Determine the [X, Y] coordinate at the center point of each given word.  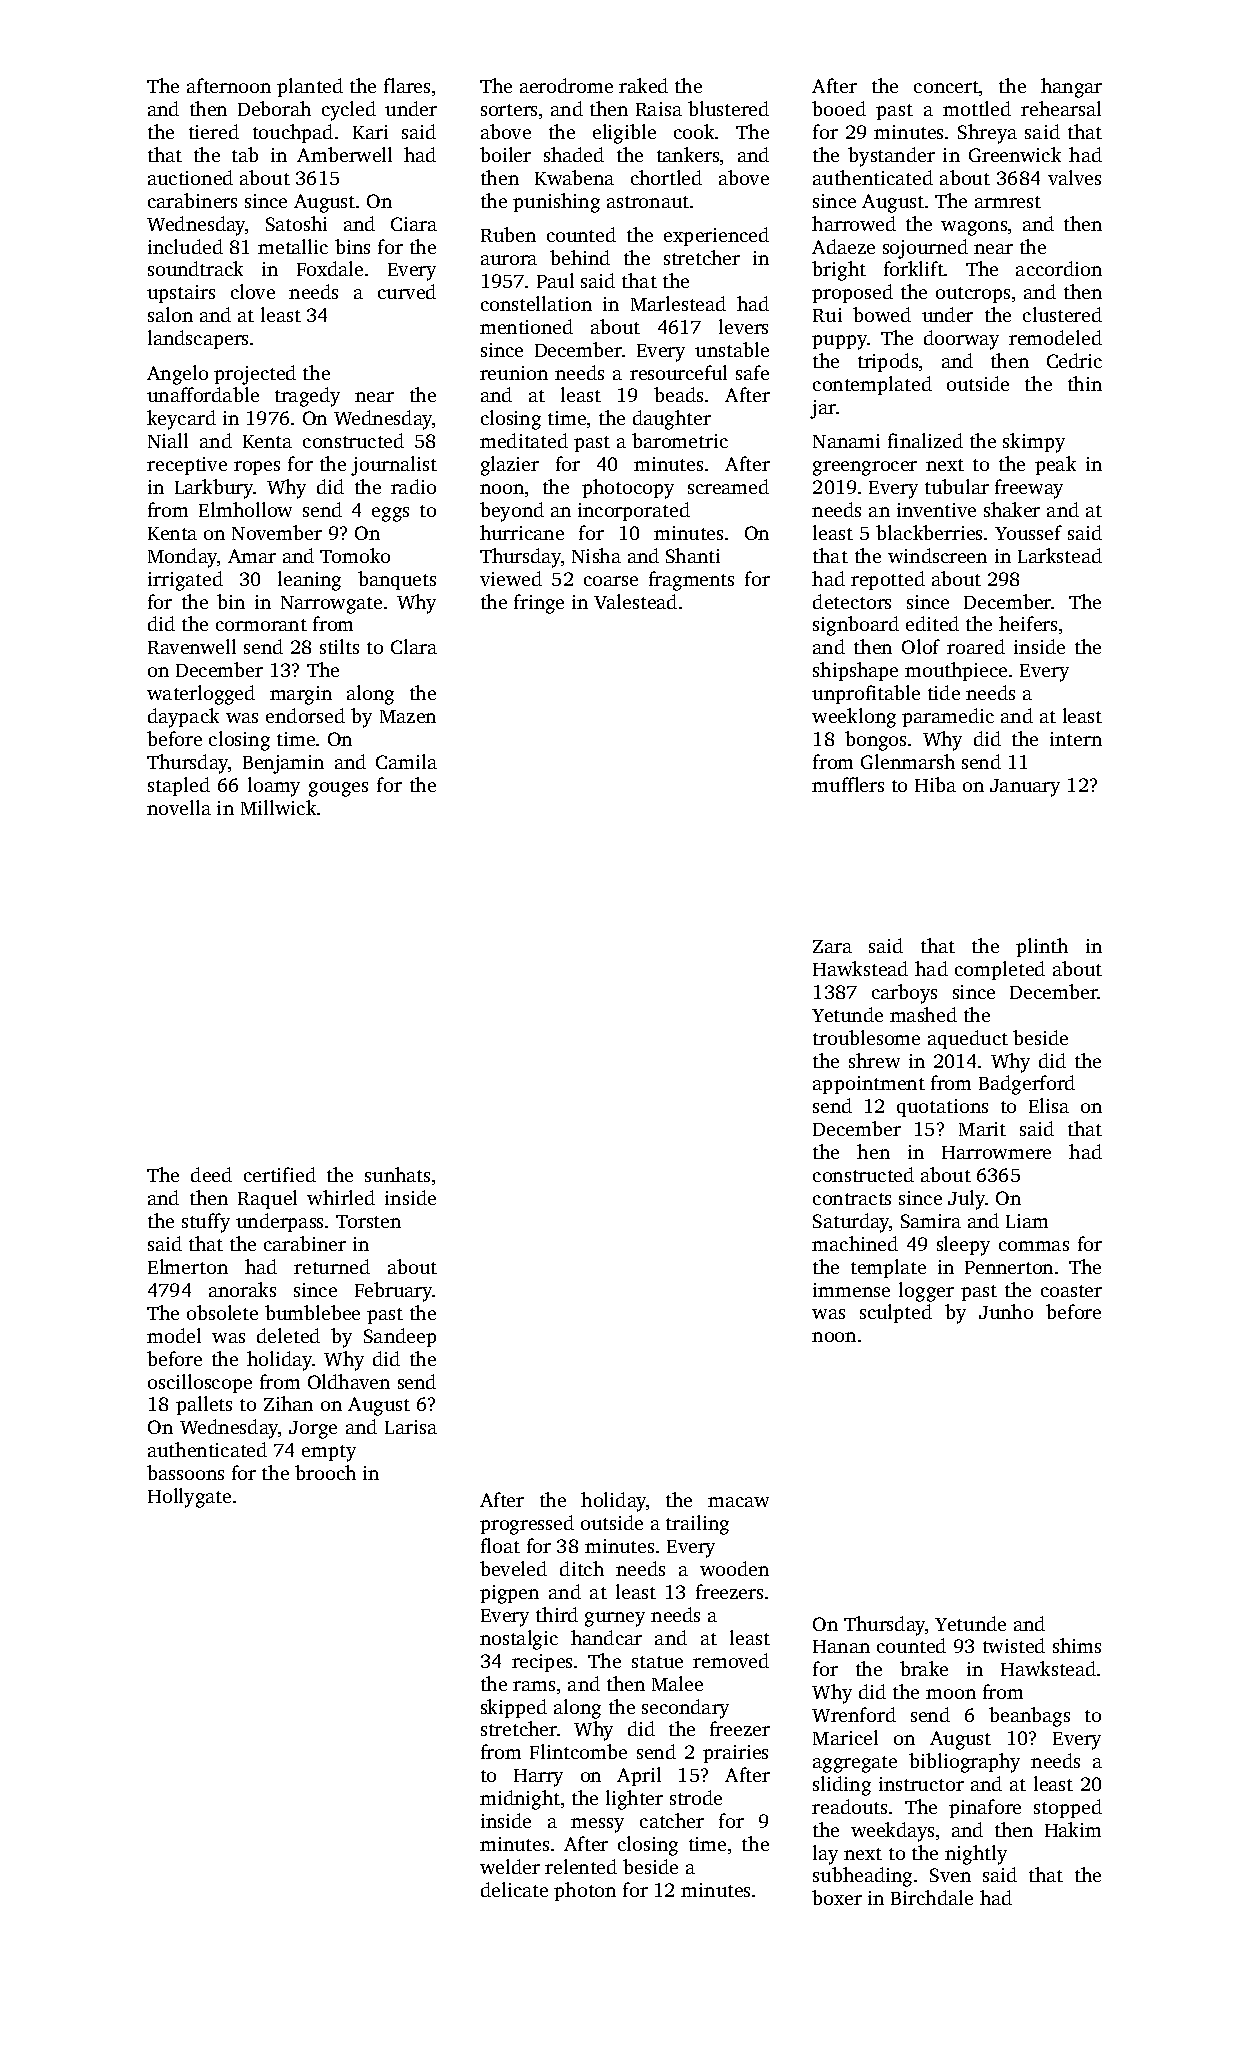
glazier [510, 466]
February [394, 1292]
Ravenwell [192, 646]
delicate [514, 1889]
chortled [666, 177]
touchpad [293, 133]
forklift [914, 268]
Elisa [1049, 1105]
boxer [837, 1897]
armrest [1008, 202]
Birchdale [932, 1897]
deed [211, 1174]
